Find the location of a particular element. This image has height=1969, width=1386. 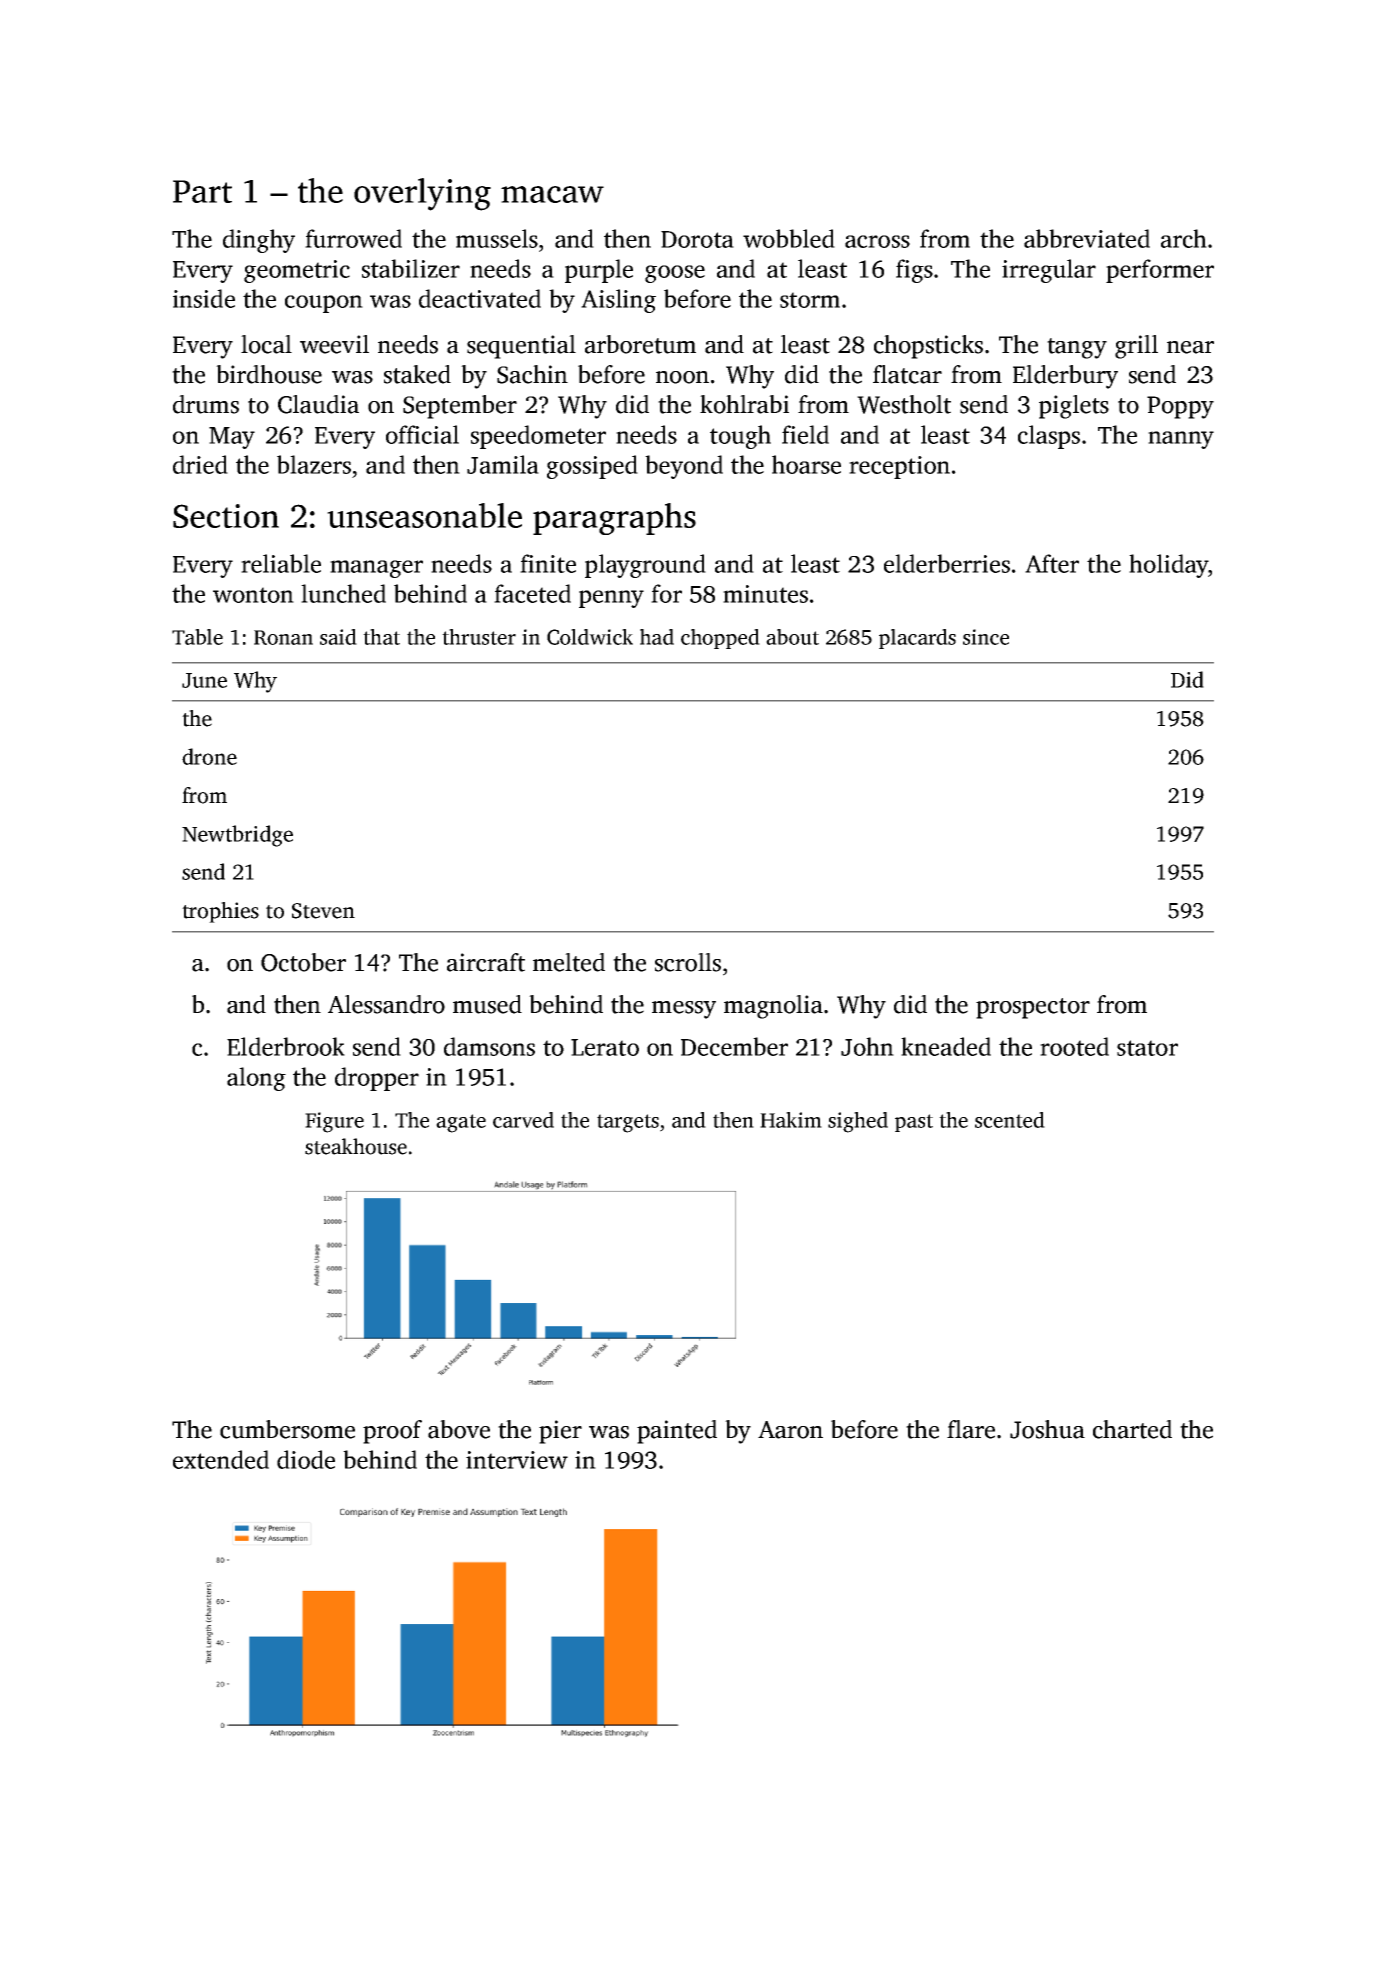

diode is located at coordinates (306, 1459).
